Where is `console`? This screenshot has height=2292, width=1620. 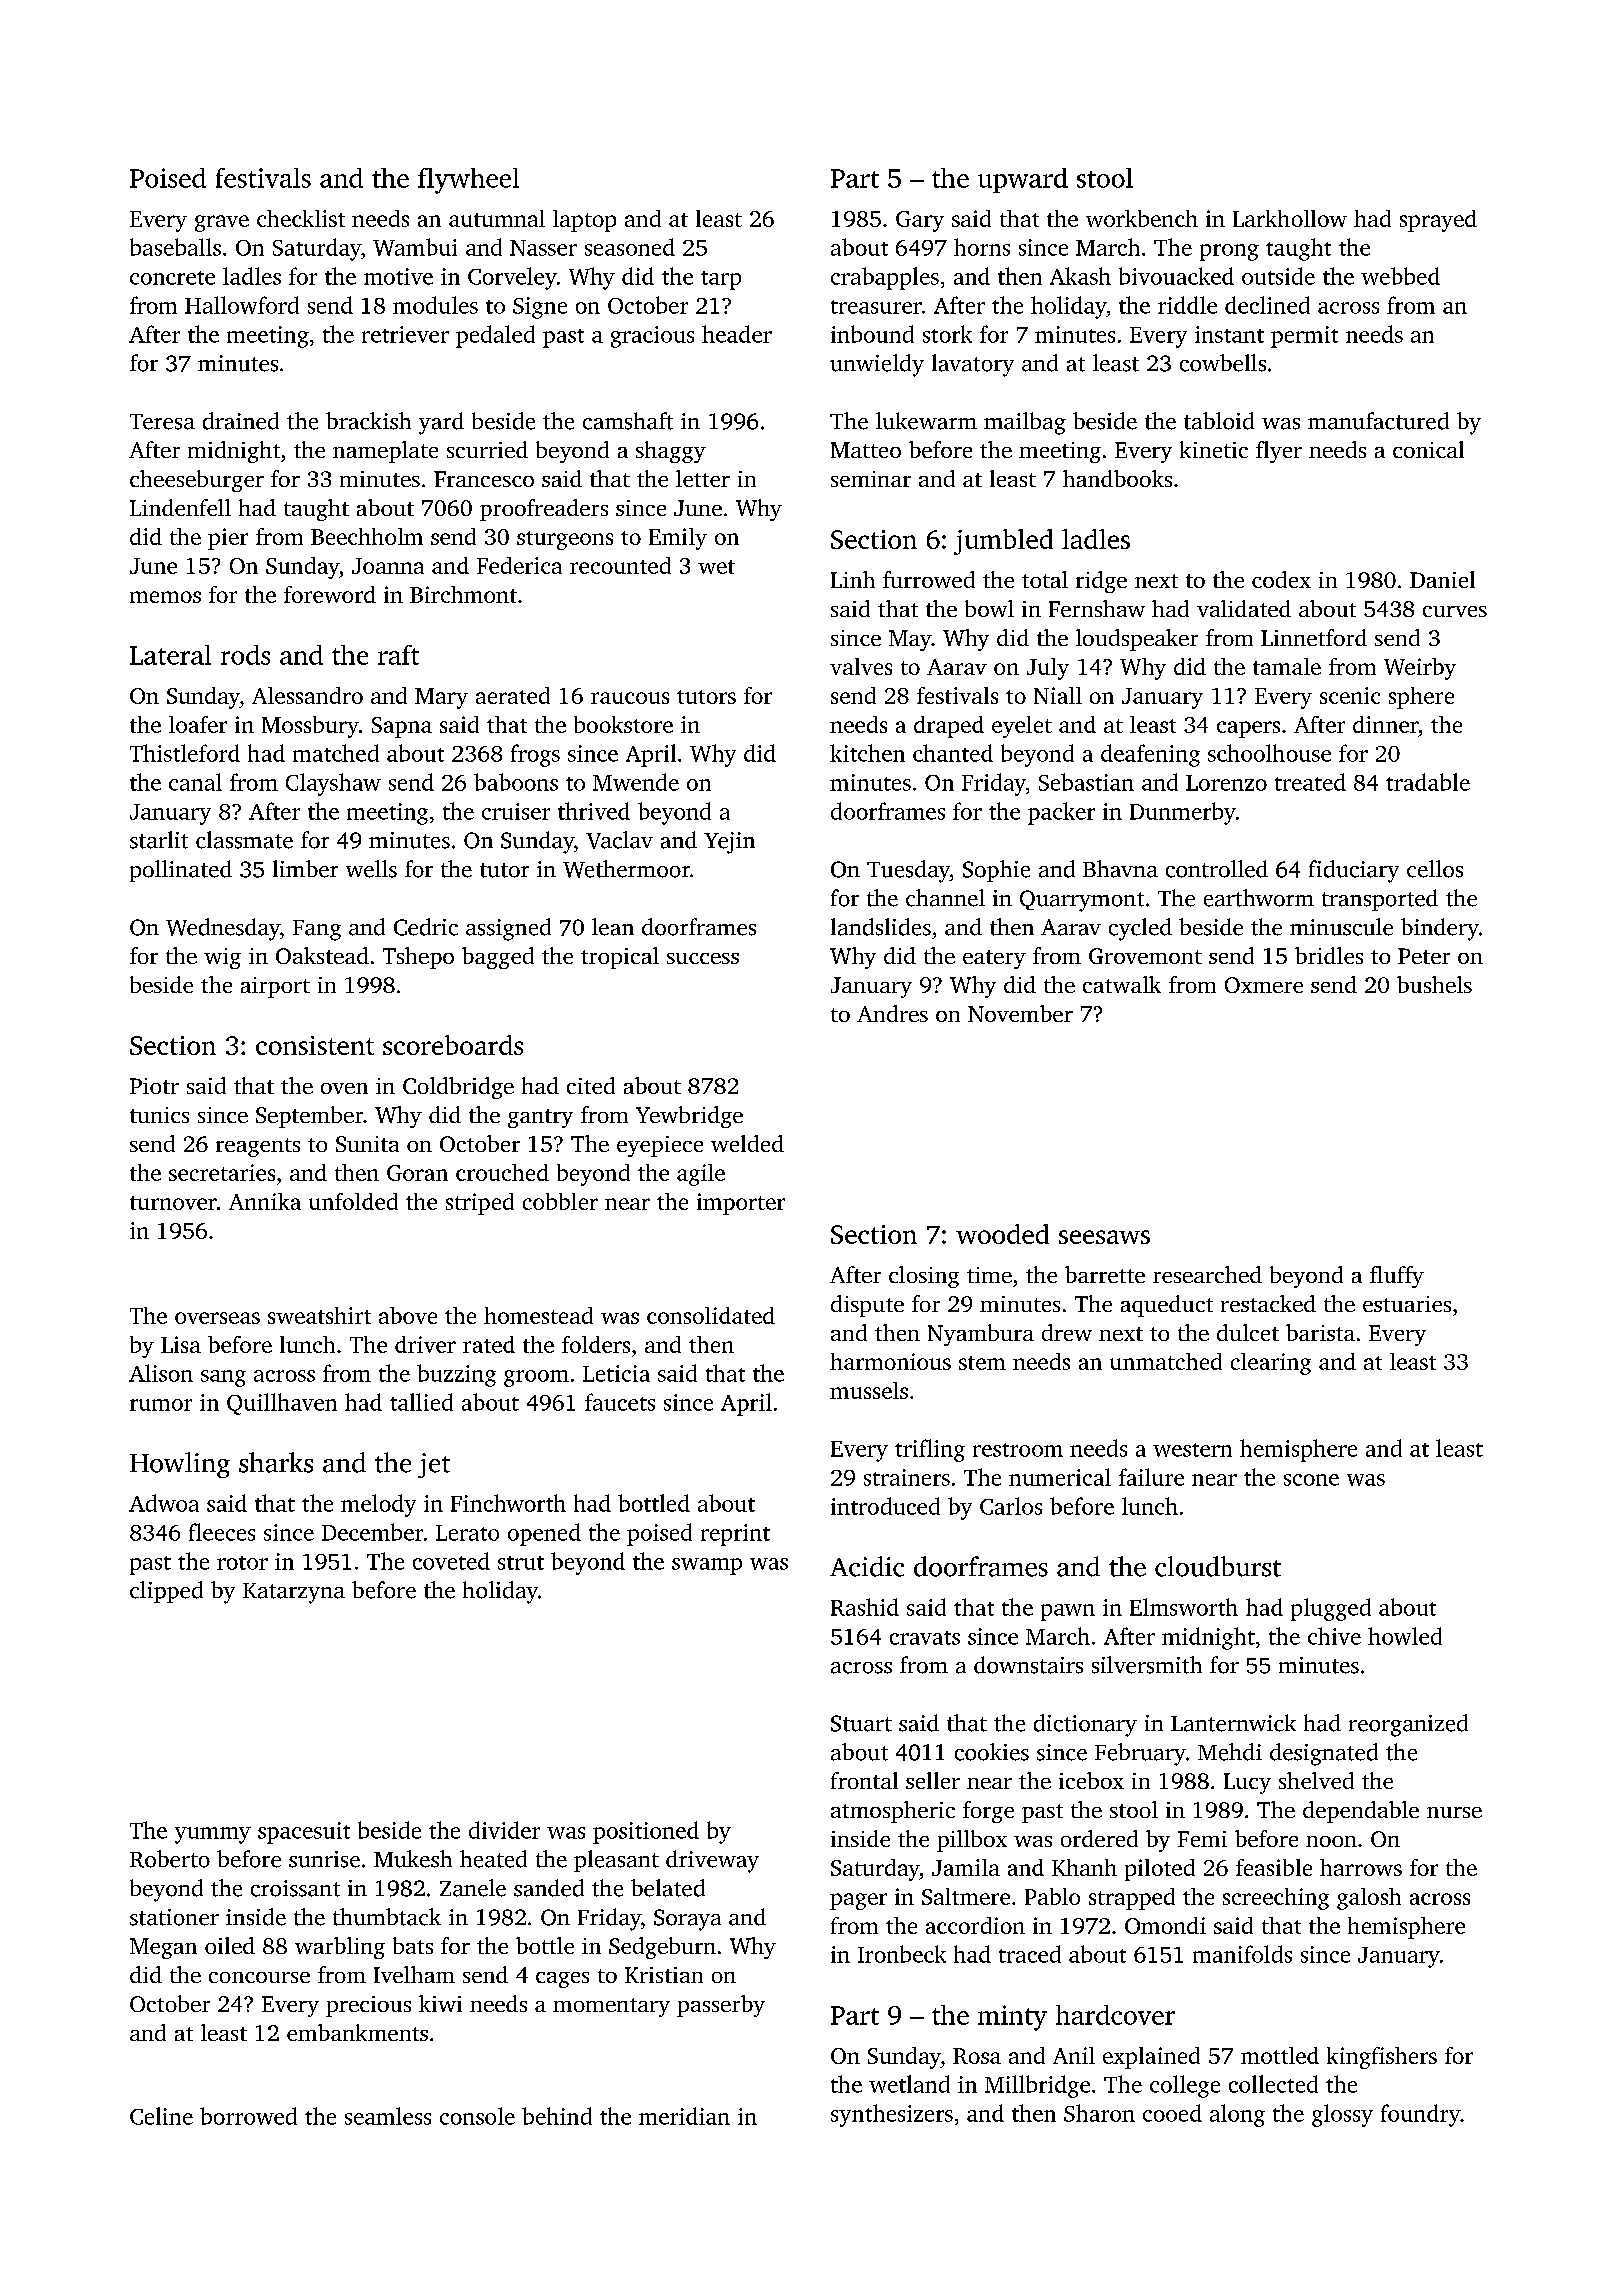
console is located at coordinates (477, 2116).
